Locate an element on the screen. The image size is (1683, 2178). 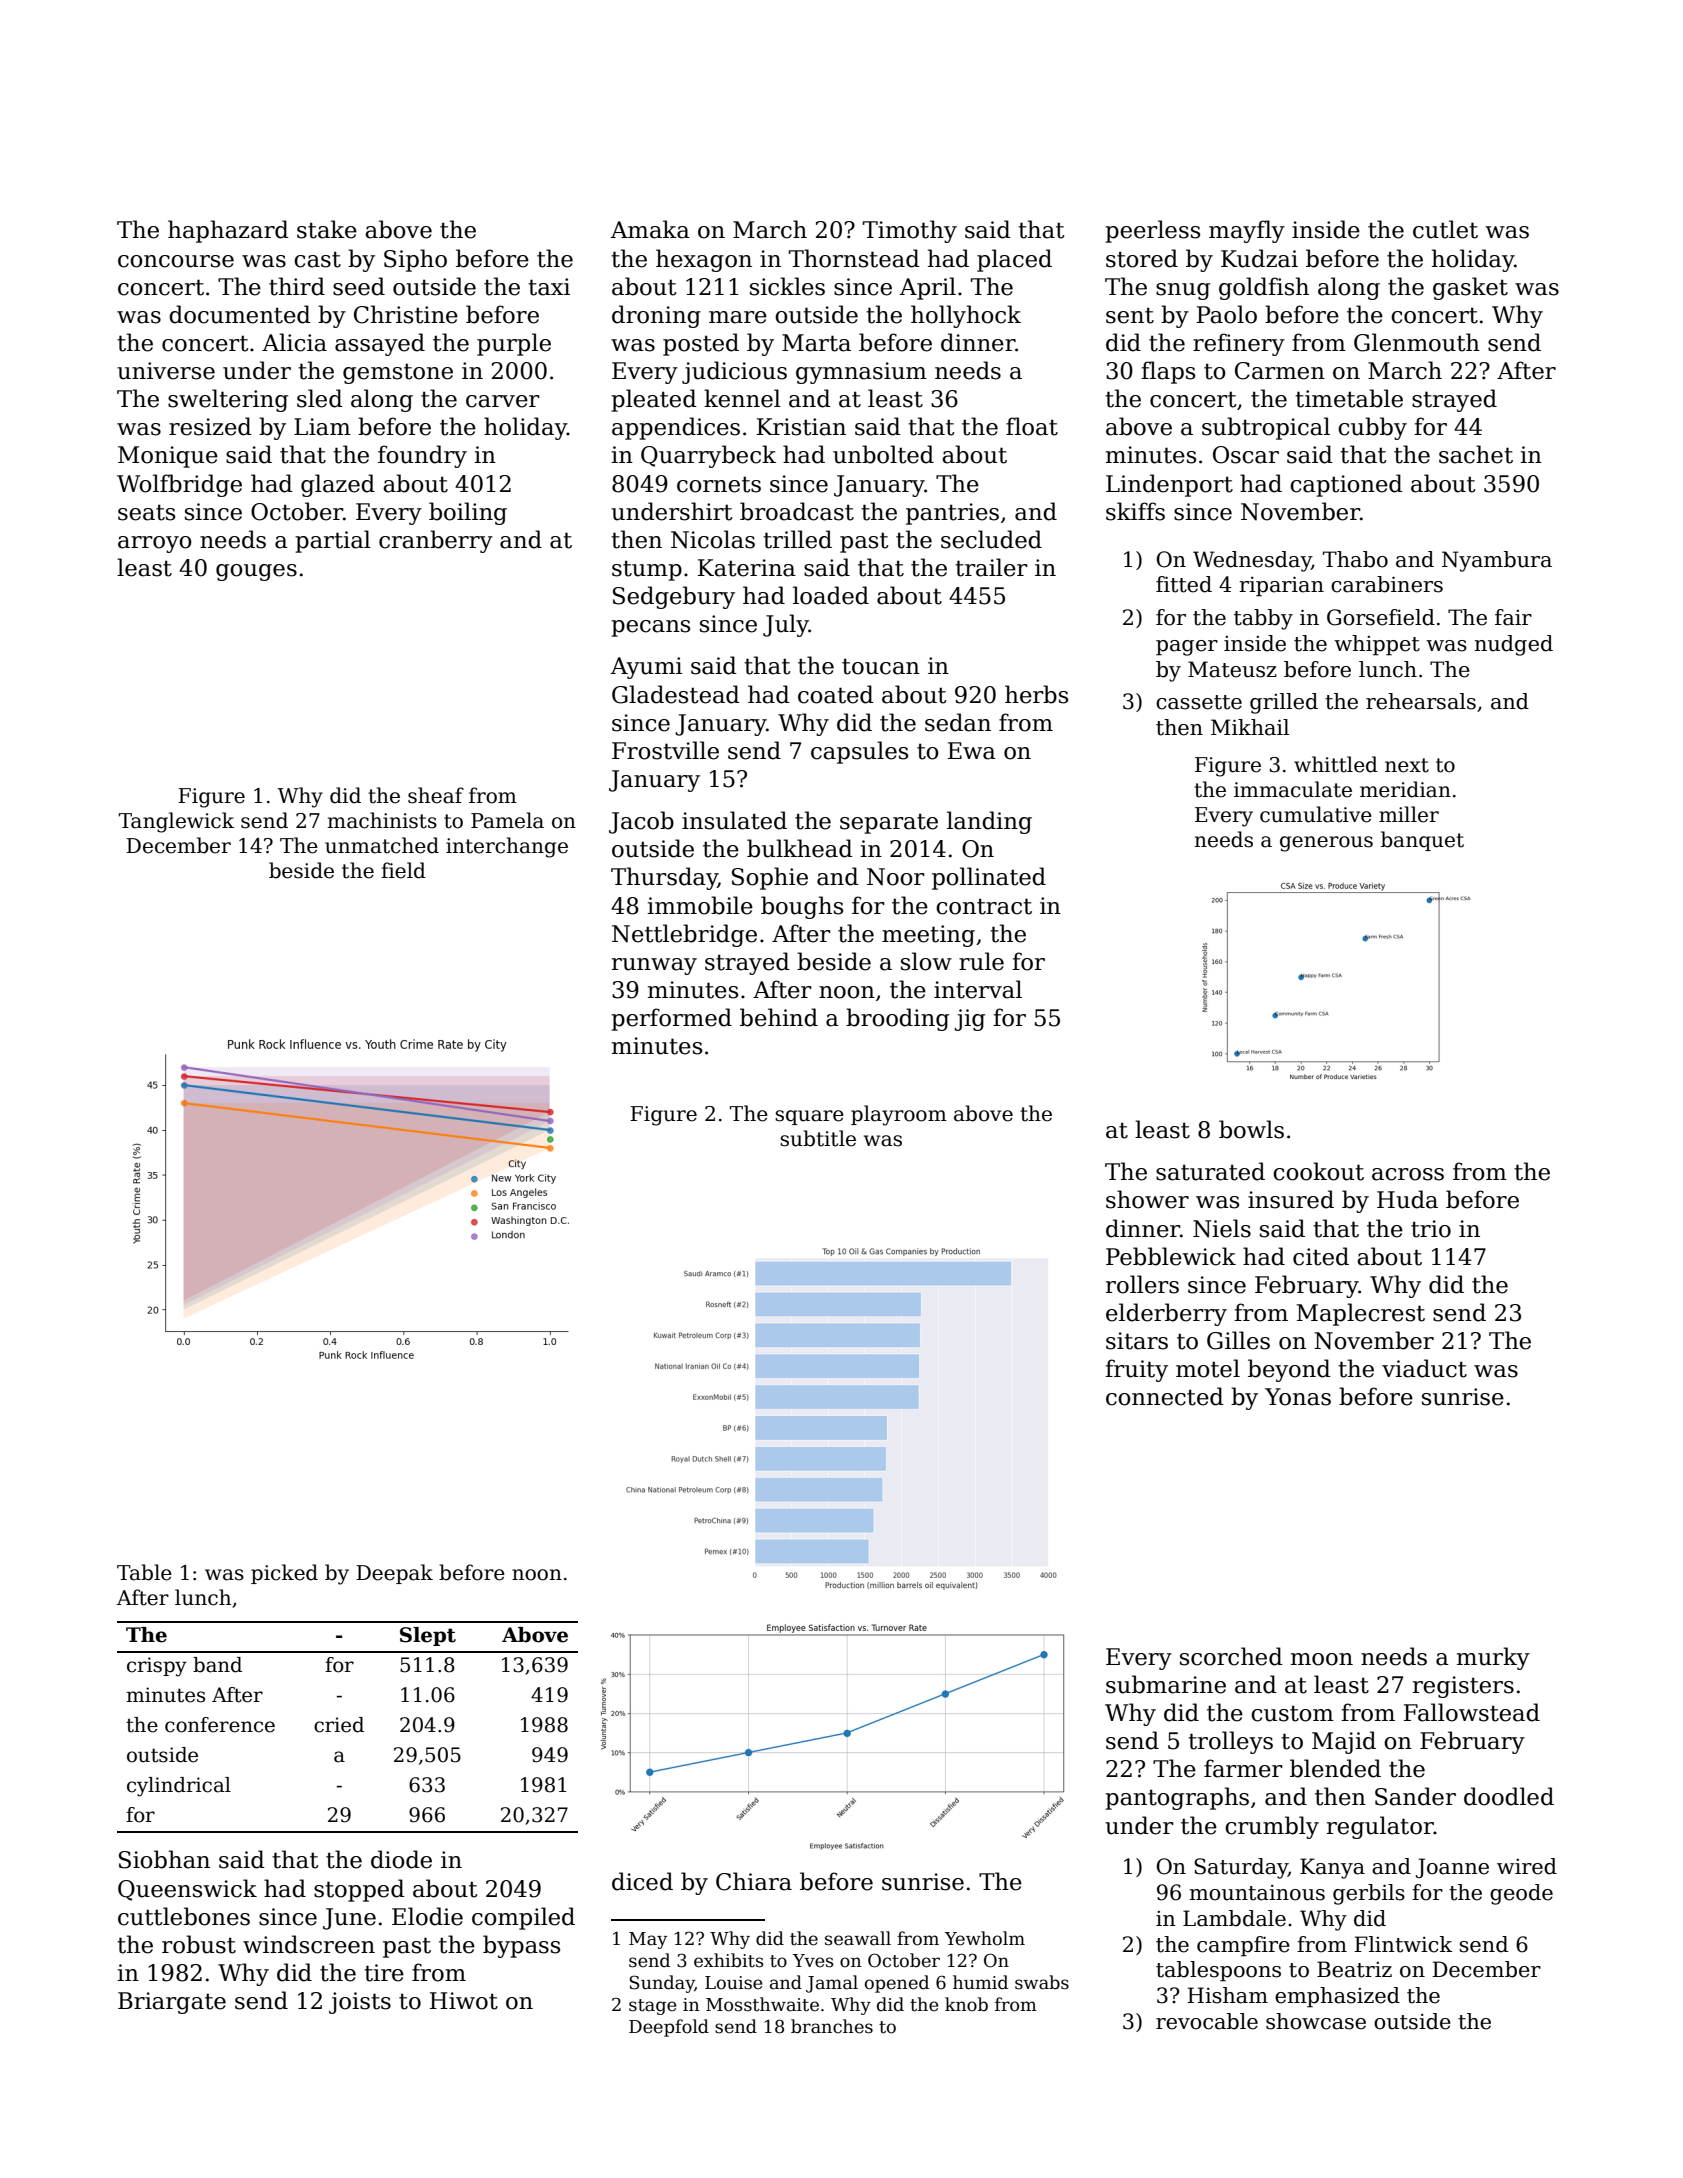
haphazard is located at coordinates (228, 231).
